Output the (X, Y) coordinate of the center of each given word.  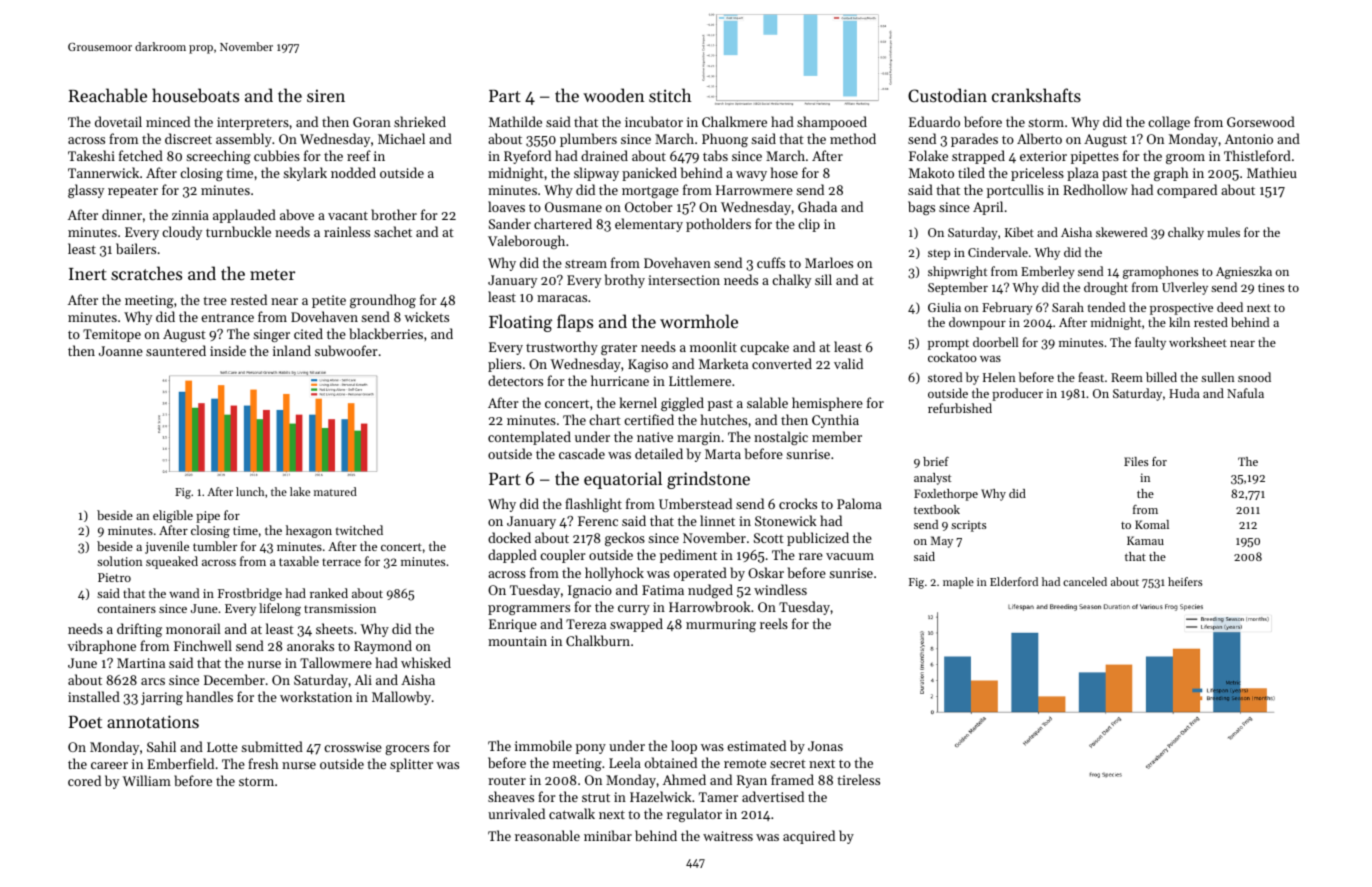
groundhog (383, 301)
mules (1223, 232)
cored (84, 780)
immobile (543, 745)
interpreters (253, 123)
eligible (173, 516)
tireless (858, 779)
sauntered (176, 350)
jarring (162, 698)
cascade (582, 453)
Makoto (931, 172)
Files (1136, 461)
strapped (978, 157)
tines (1271, 287)
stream (586, 264)
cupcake (764, 348)
